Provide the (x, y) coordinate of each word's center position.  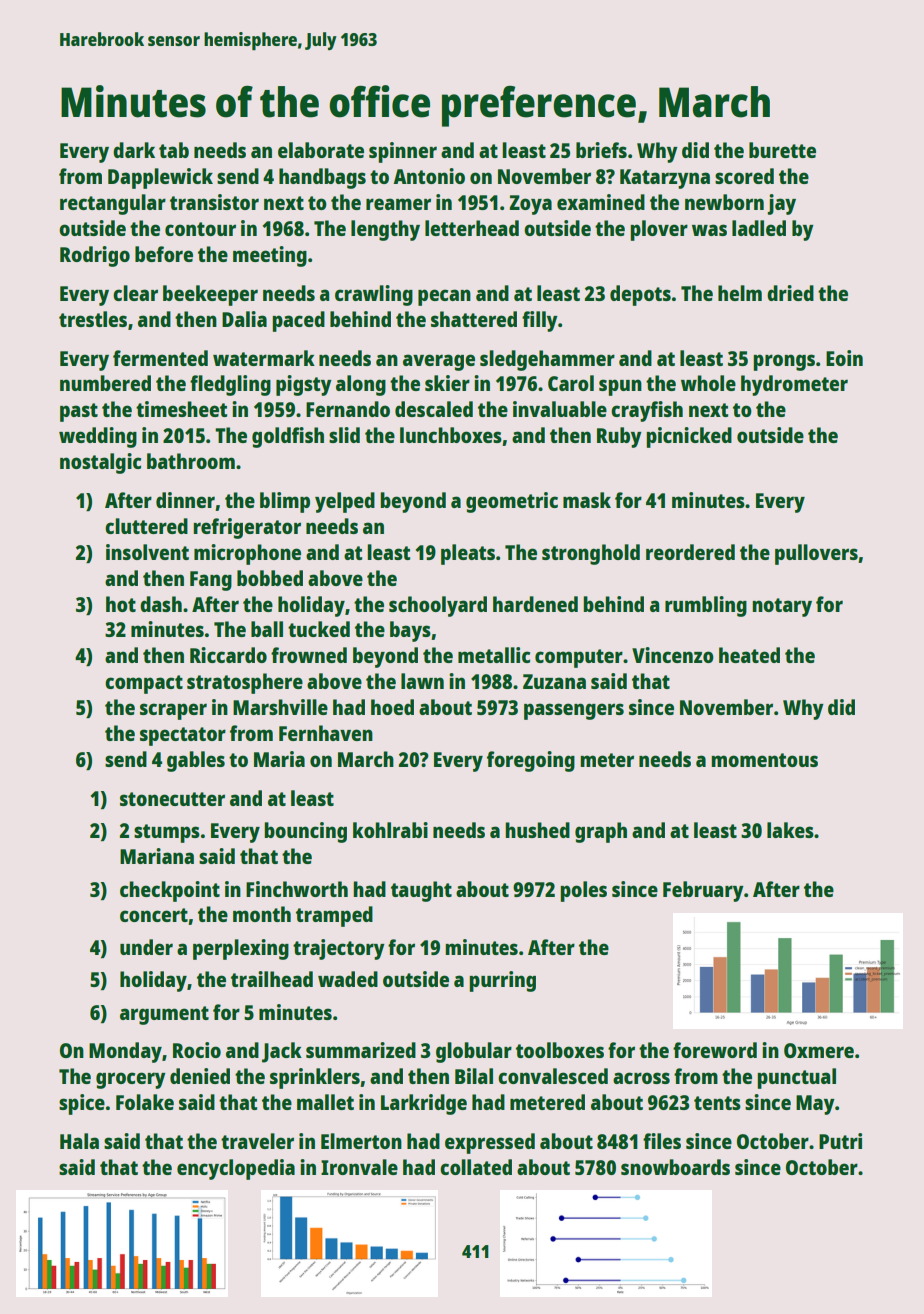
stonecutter (172, 799)
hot (121, 604)
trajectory (339, 949)
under (146, 947)
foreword (715, 1050)
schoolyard (438, 606)
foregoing (531, 761)
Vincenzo (673, 655)
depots (640, 295)
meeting (270, 256)
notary (782, 607)
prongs (784, 362)
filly (540, 321)
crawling (374, 295)
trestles (93, 319)
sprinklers (315, 1078)
